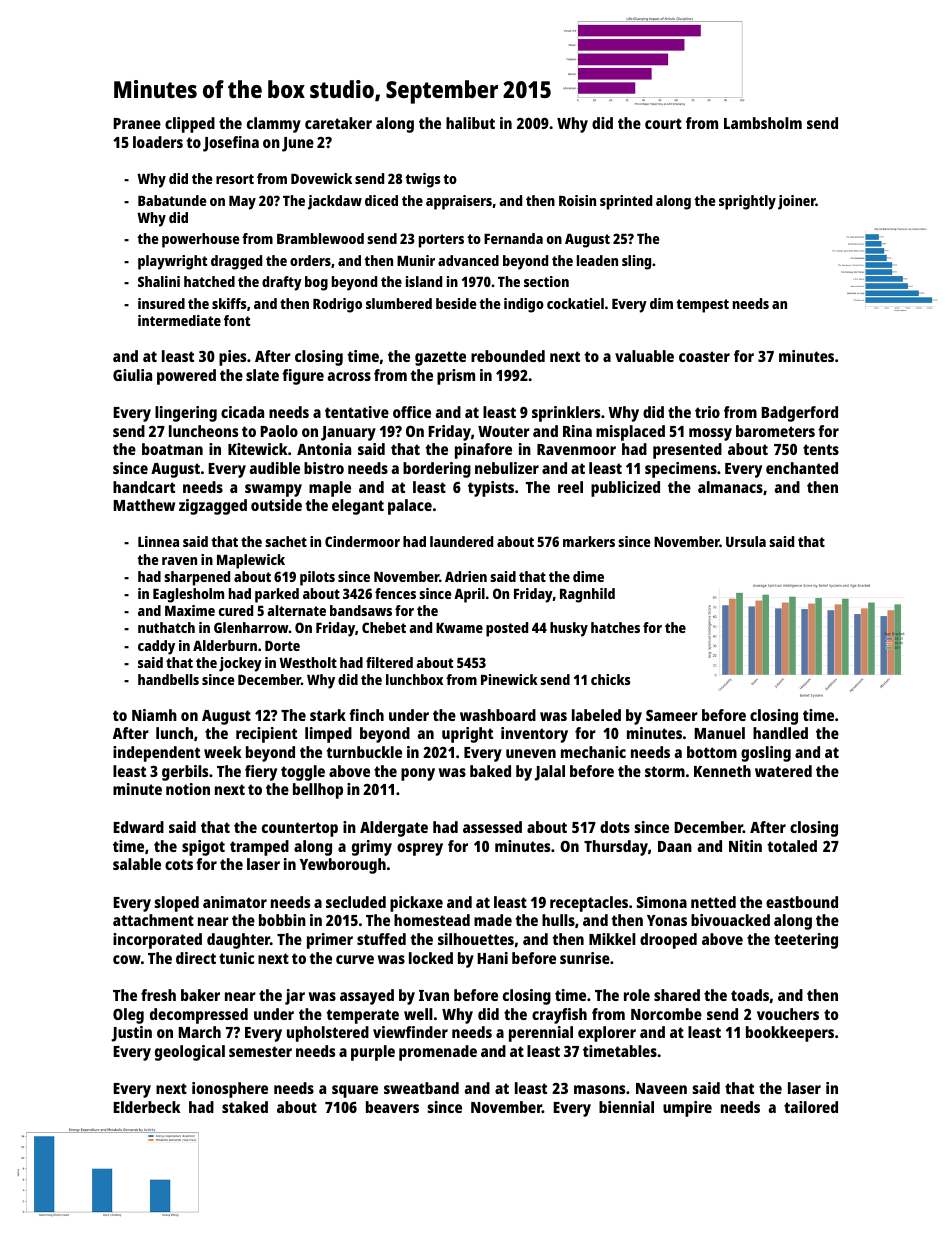 The width and height of the document is (952, 1233). I want to click on crayfish, so click(559, 1016).
